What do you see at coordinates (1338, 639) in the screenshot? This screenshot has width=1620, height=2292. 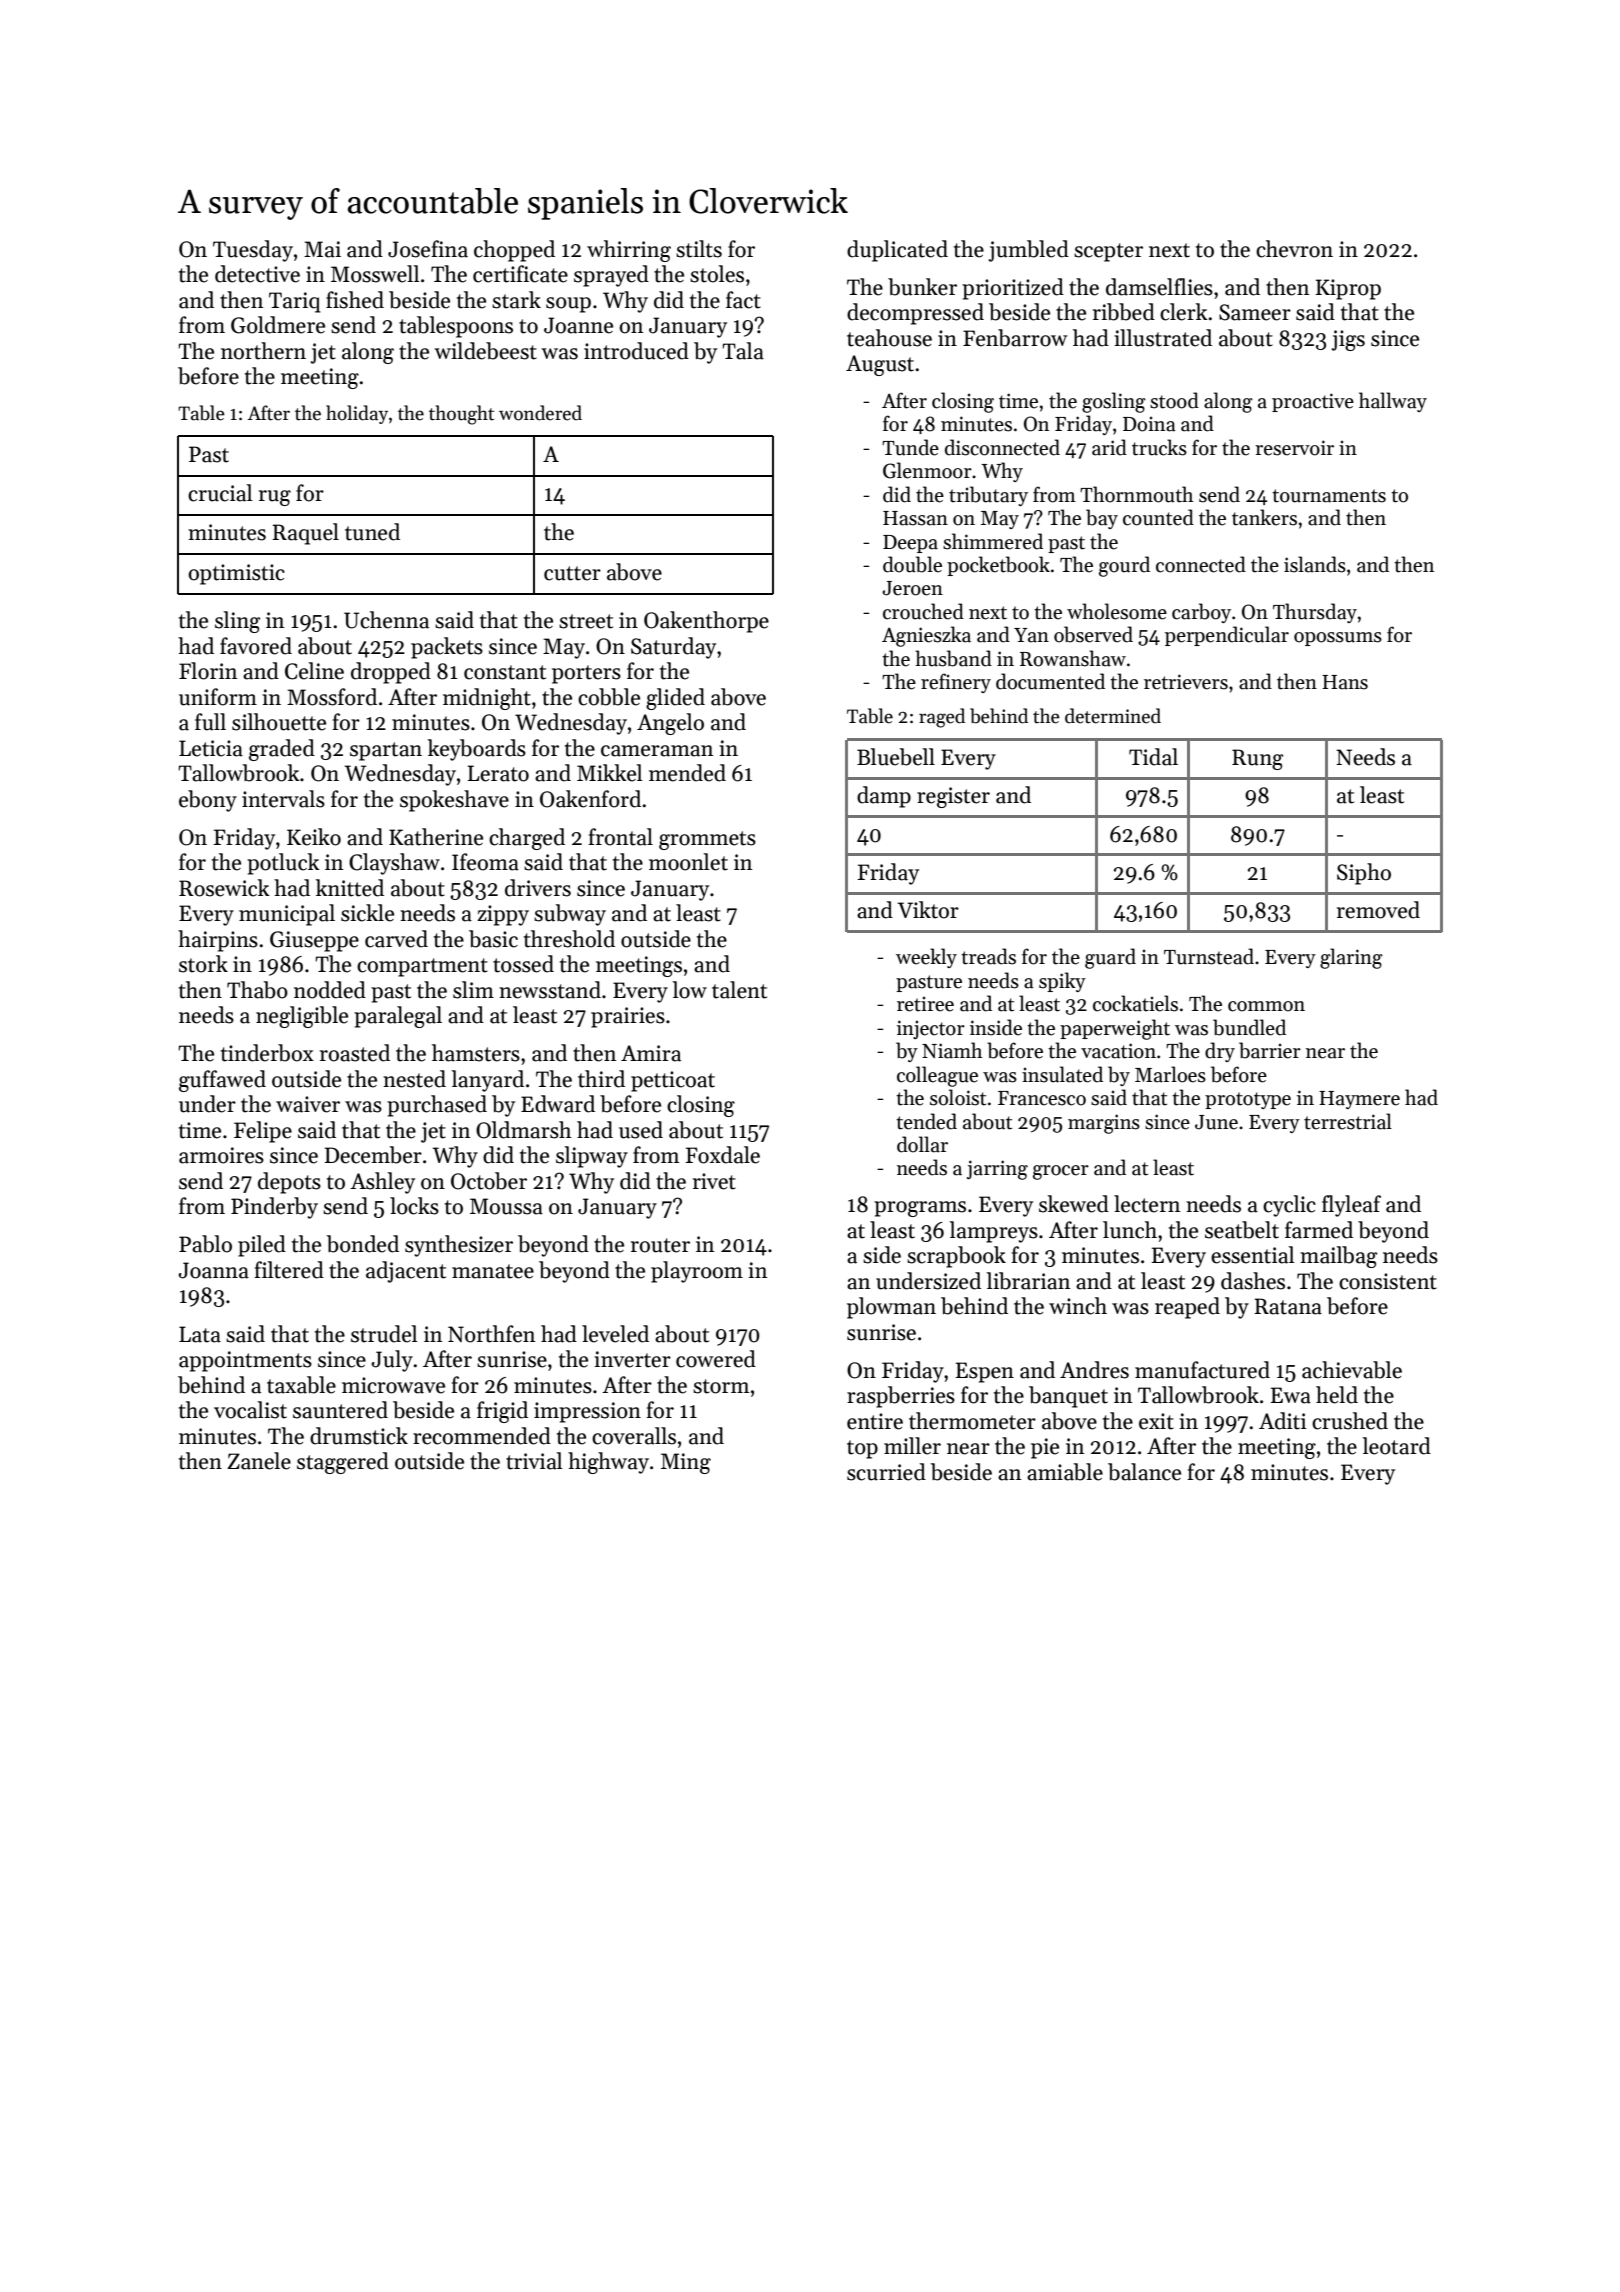 I see `opossums` at bounding box center [1338, 639].
